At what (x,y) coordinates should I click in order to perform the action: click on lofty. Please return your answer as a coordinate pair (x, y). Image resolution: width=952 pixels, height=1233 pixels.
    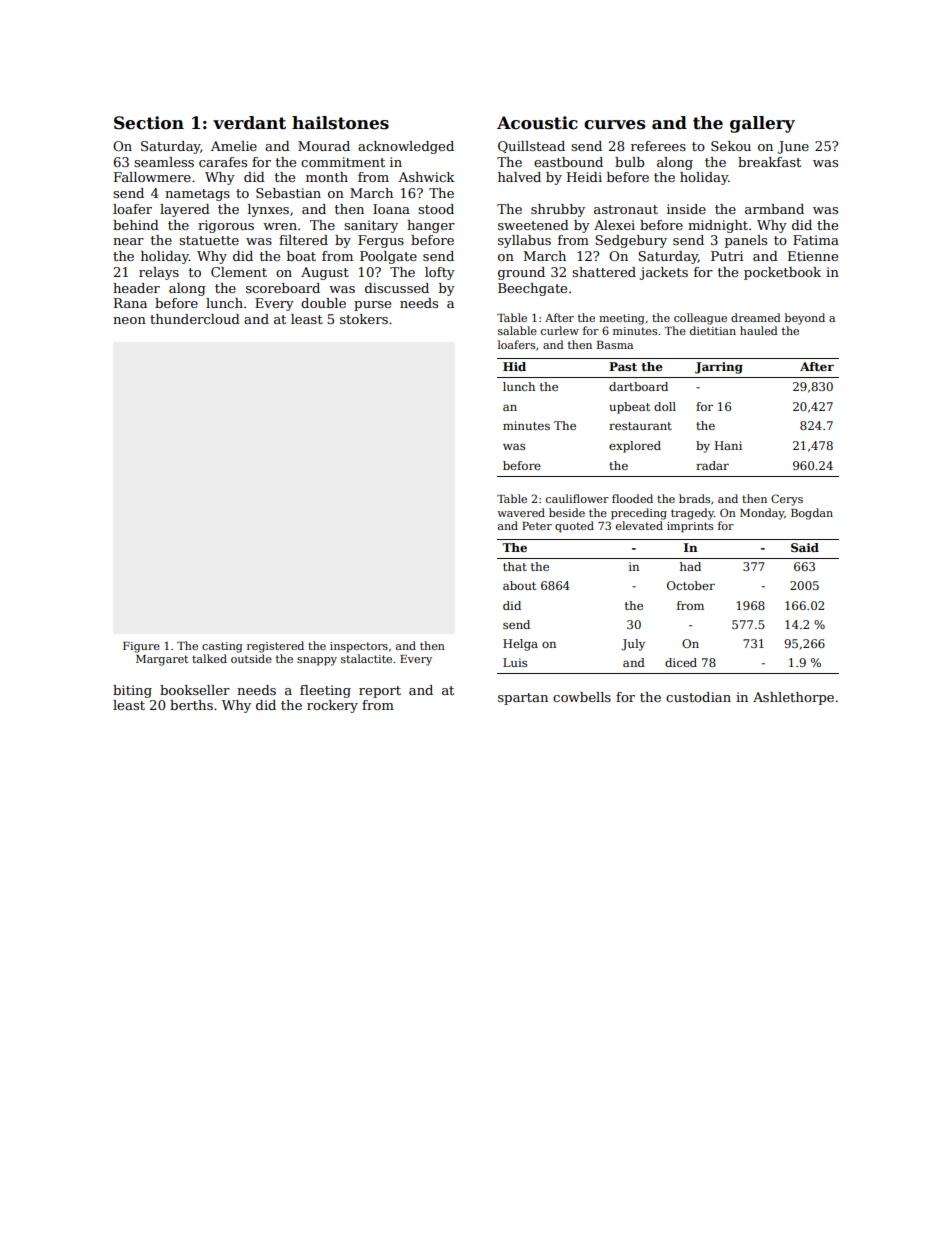
    Looking at the image, I should click on (440, 273).
